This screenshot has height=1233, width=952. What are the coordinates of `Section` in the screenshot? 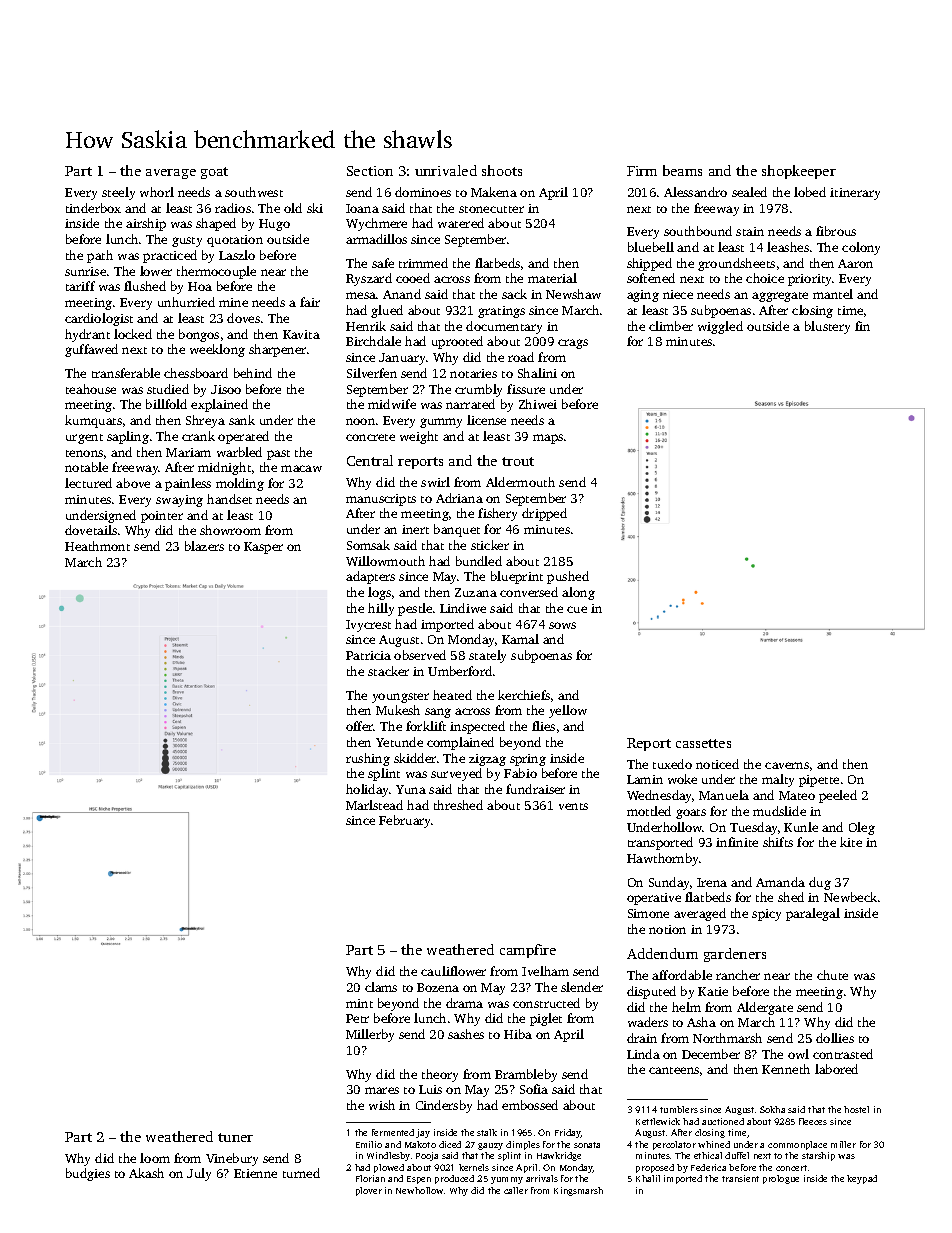 It's located at (370, 171).
